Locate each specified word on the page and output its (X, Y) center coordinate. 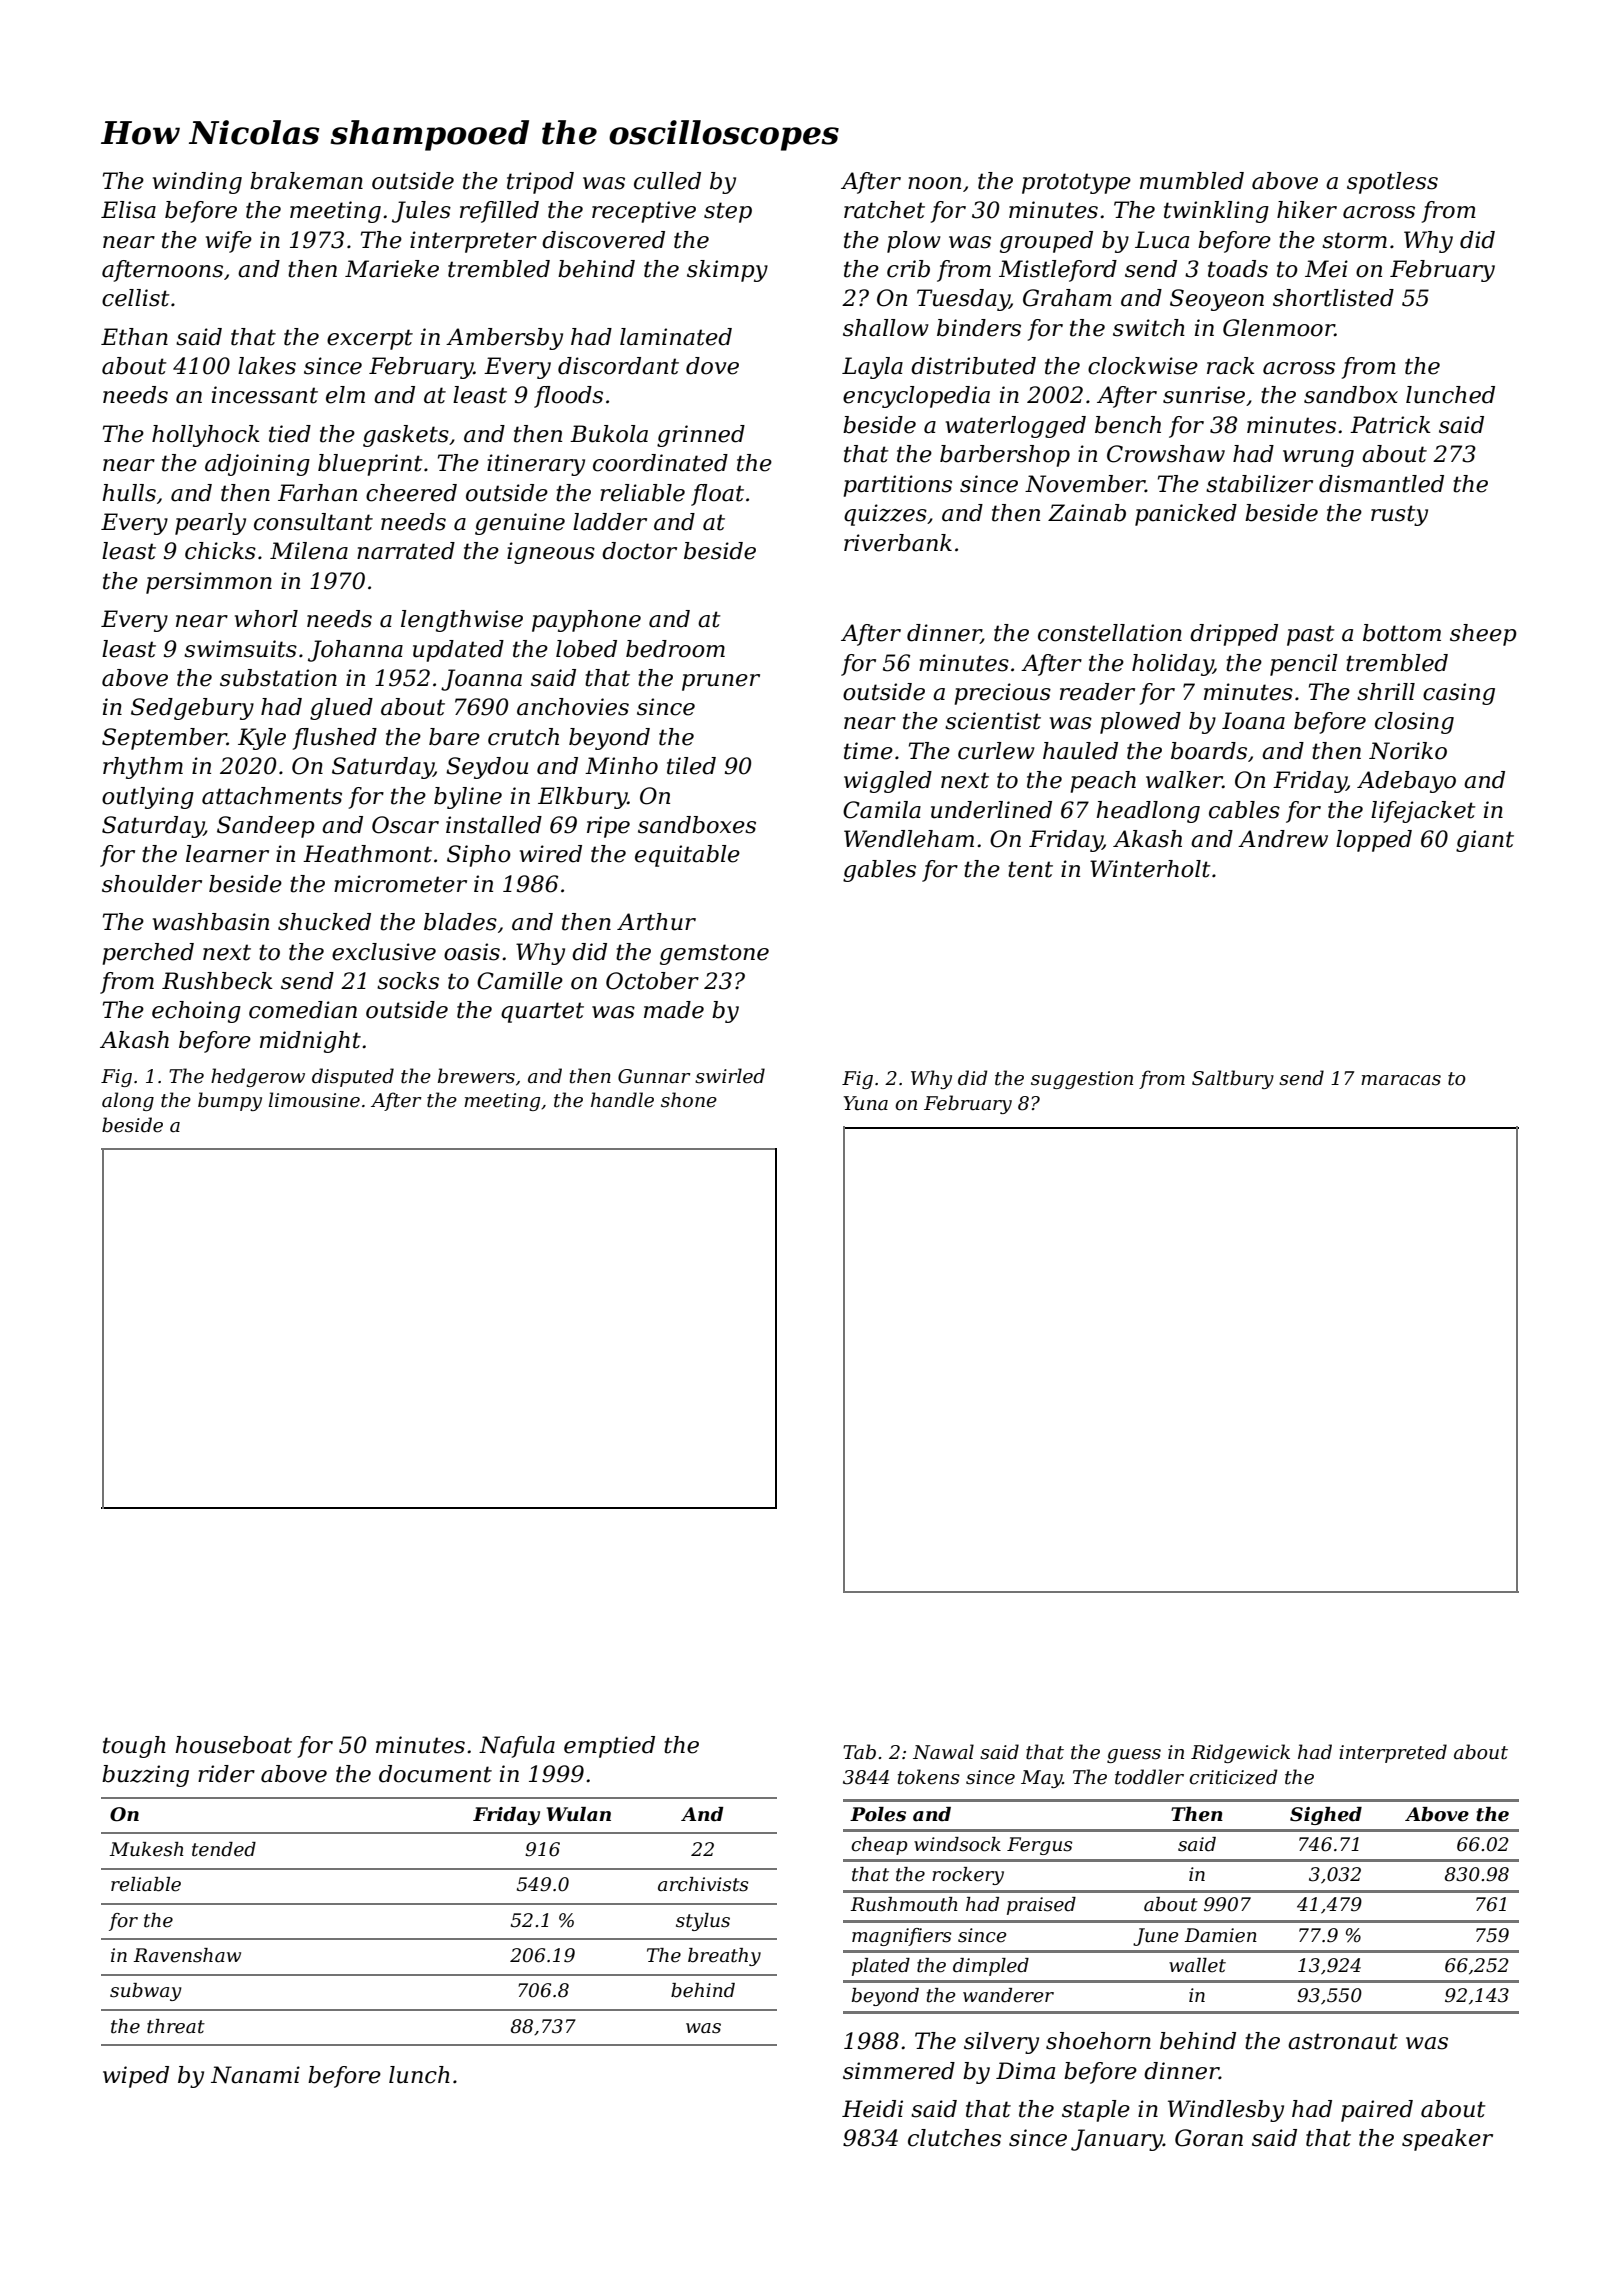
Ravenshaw (187, 1955)
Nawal (943, 1752)
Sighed (1326, 1816)
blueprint (370, 465)
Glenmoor (1279, 328)
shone (689, 1100)
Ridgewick (1240, 1753)
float (717, 495)
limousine (314, 1100)
